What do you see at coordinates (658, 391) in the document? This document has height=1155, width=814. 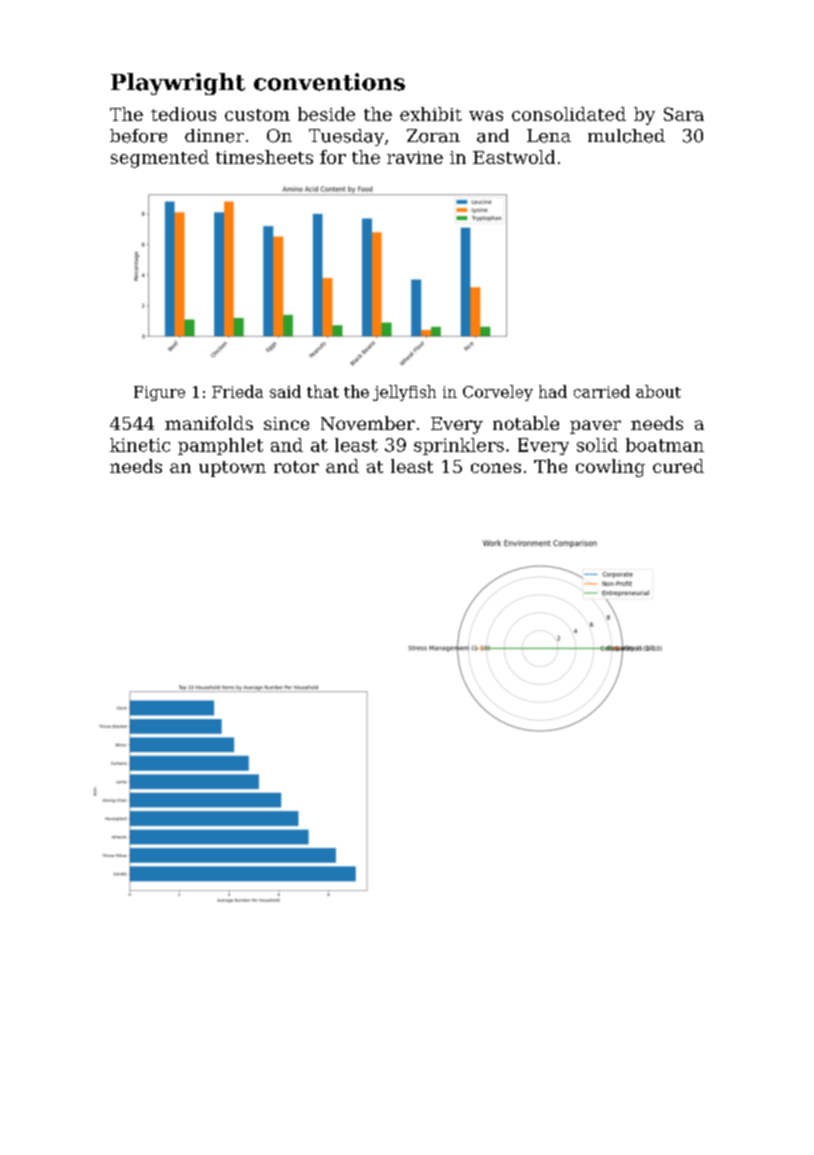 I see `about` at bounding box center [658, 391].
